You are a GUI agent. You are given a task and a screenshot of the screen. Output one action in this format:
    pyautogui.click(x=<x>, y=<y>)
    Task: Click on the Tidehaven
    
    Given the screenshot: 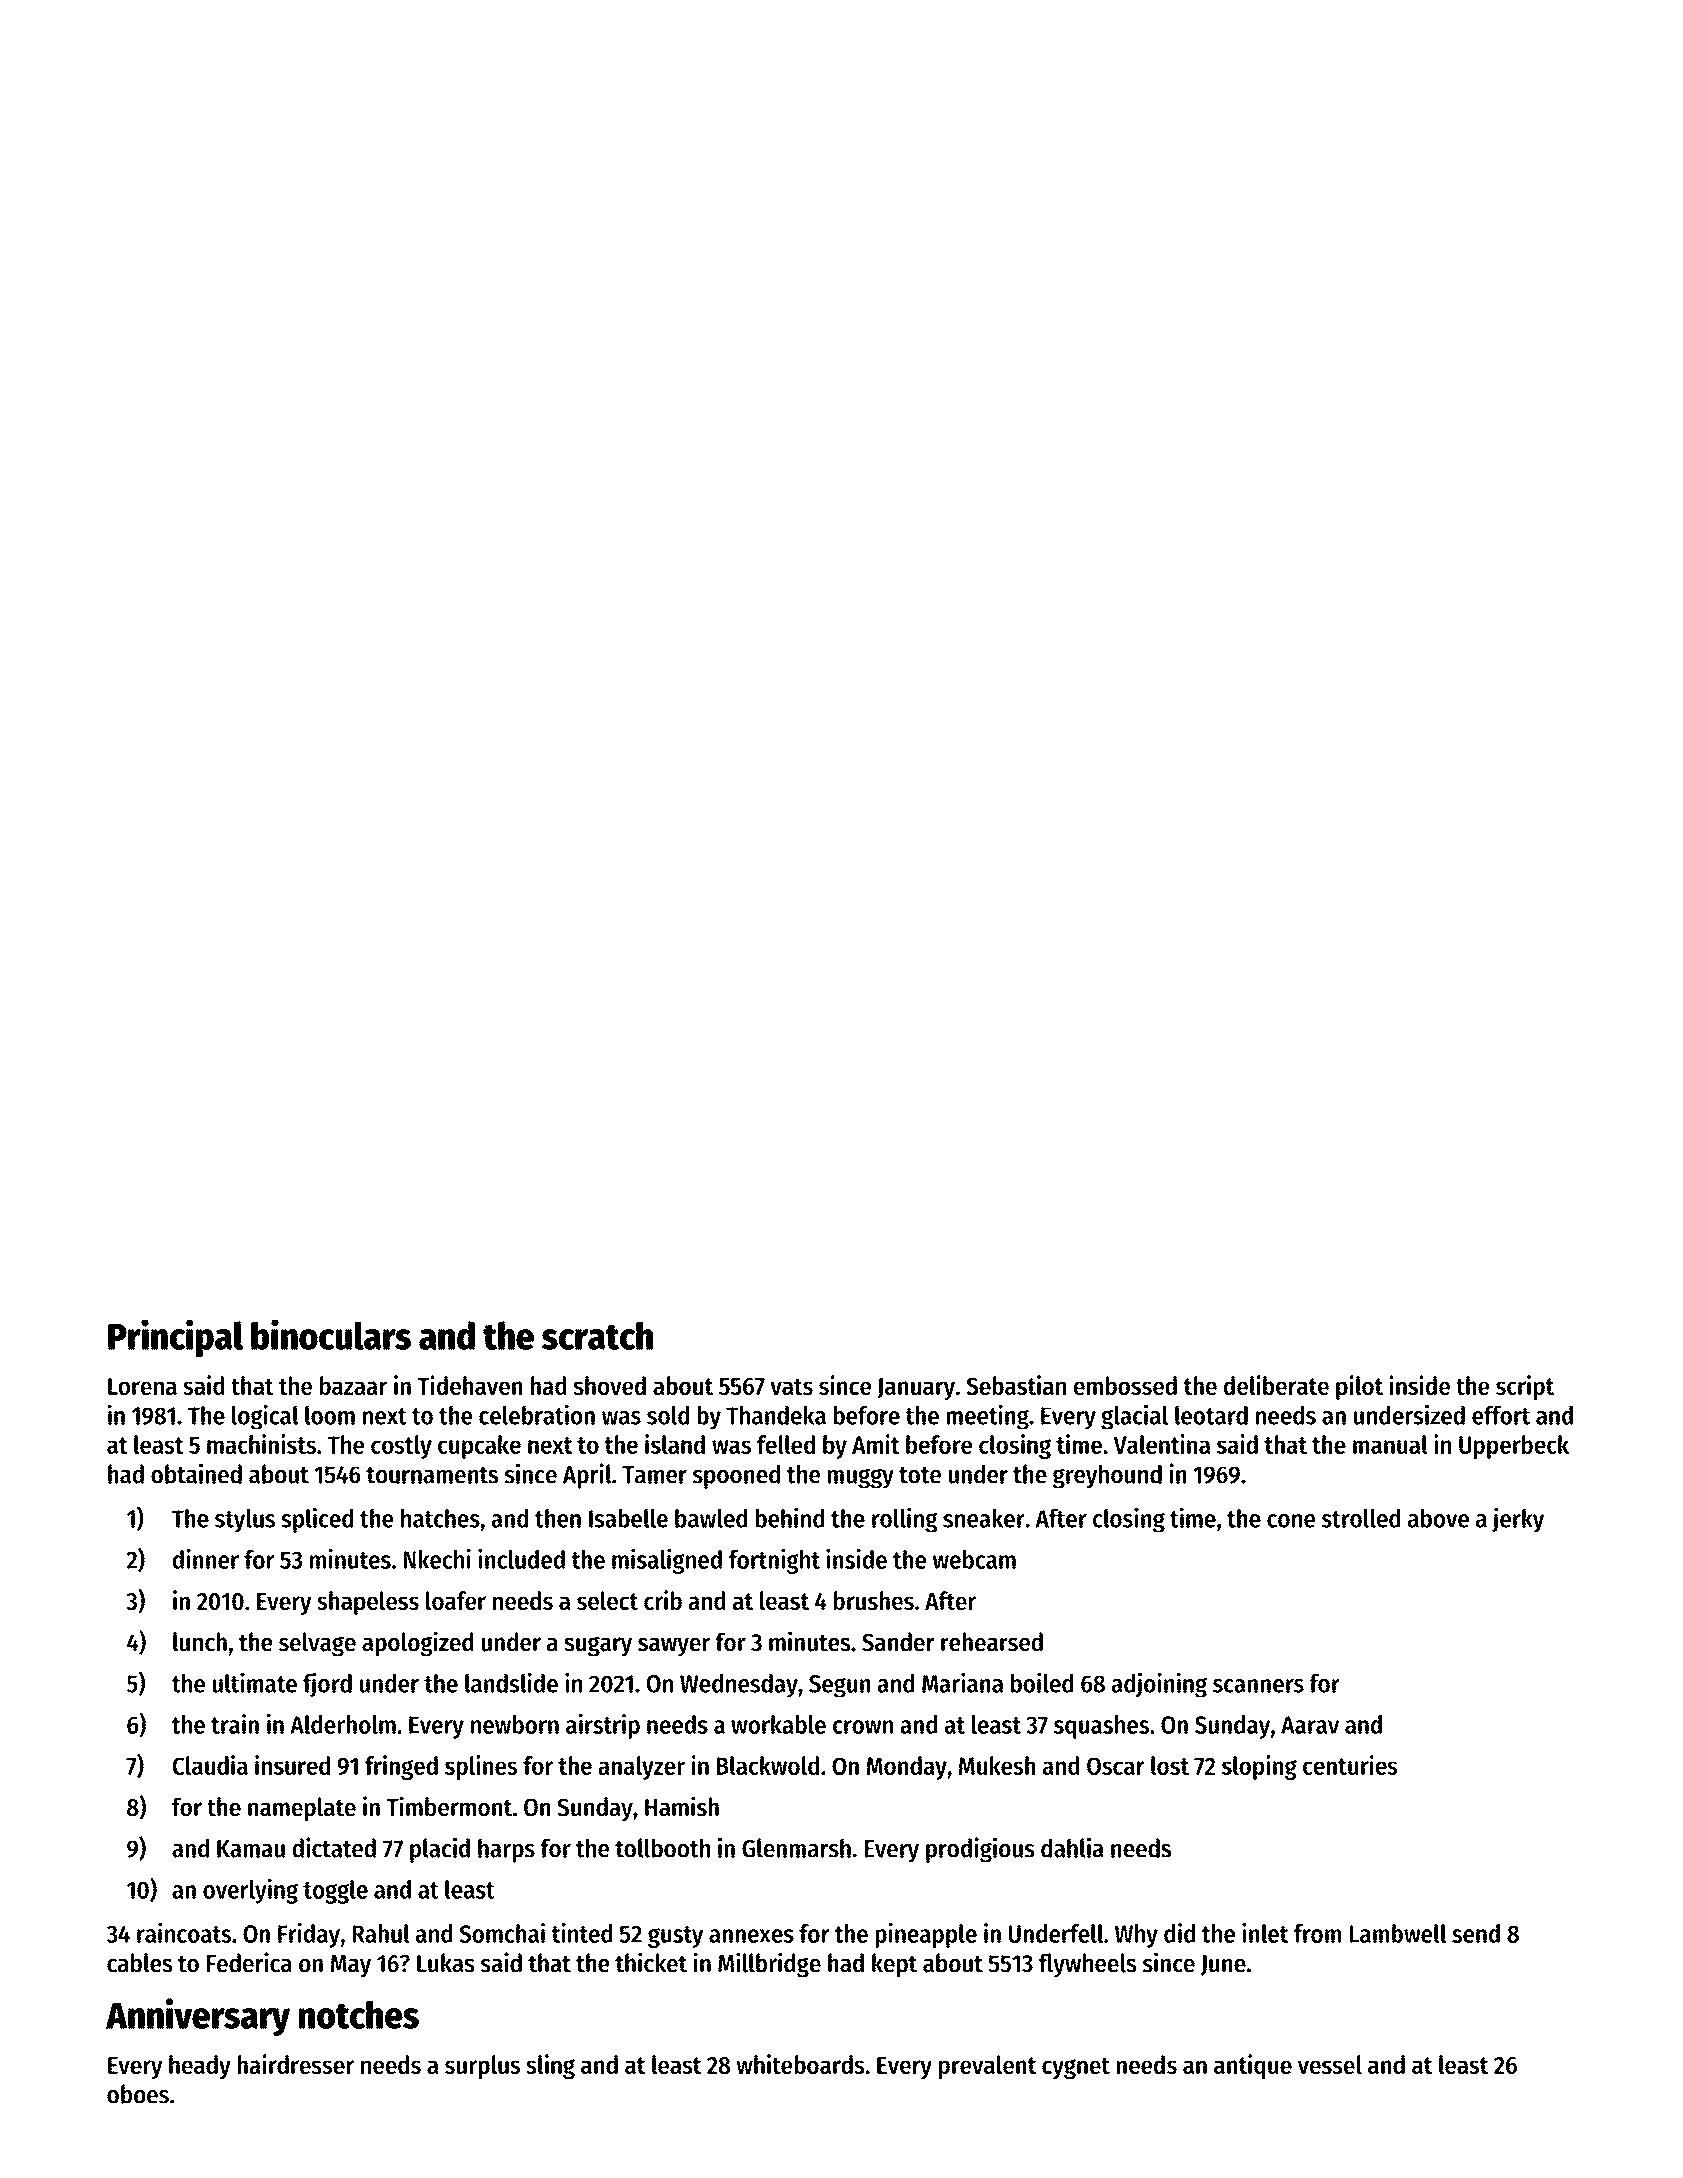 What is the action you would take?
    pyautogui.click(x=470, y=1385)
